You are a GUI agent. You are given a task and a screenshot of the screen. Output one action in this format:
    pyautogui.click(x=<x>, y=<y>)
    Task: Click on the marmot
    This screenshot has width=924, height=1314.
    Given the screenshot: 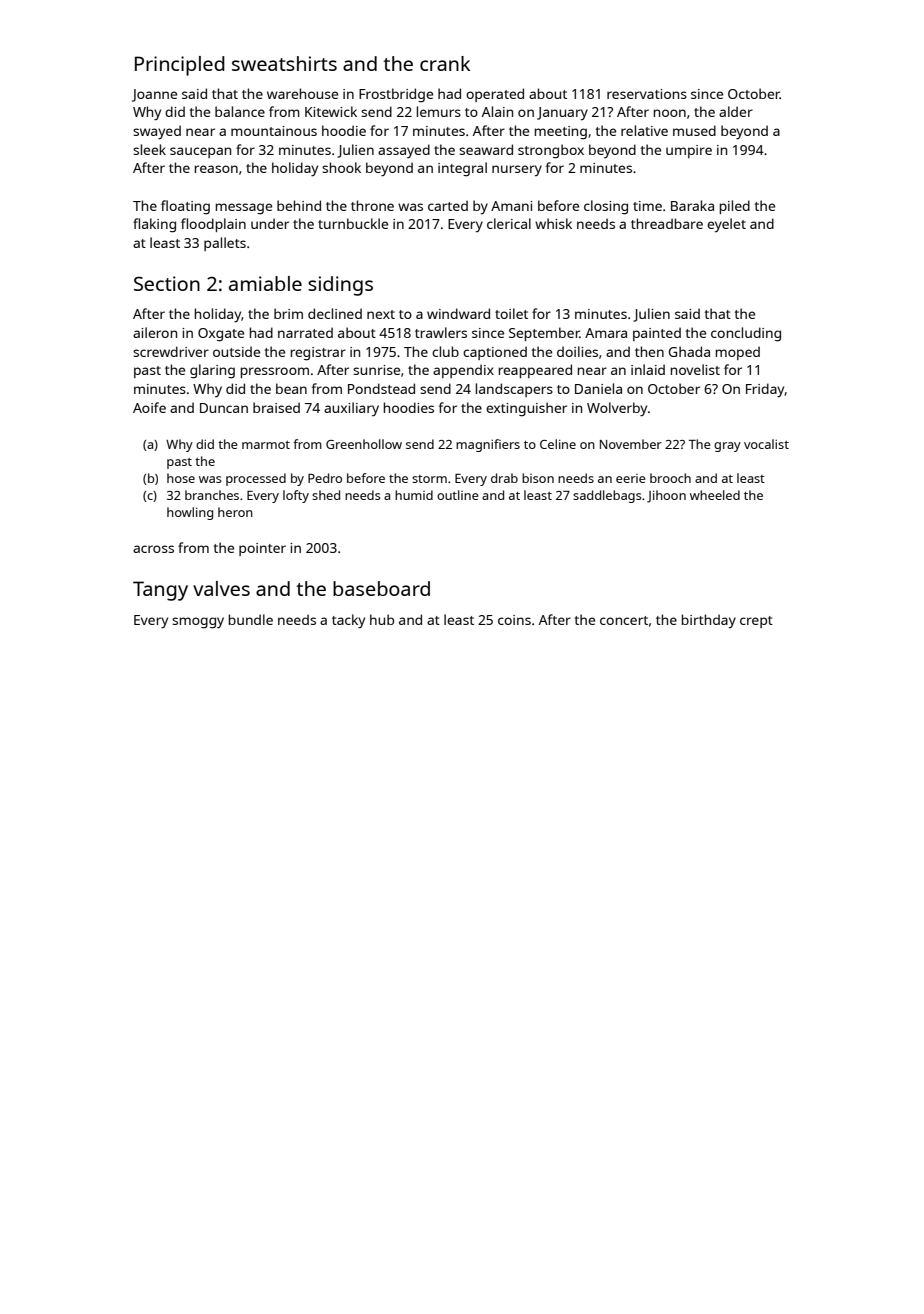 What is the action you would take?
    pyautogui.click(x=266, y=445)
